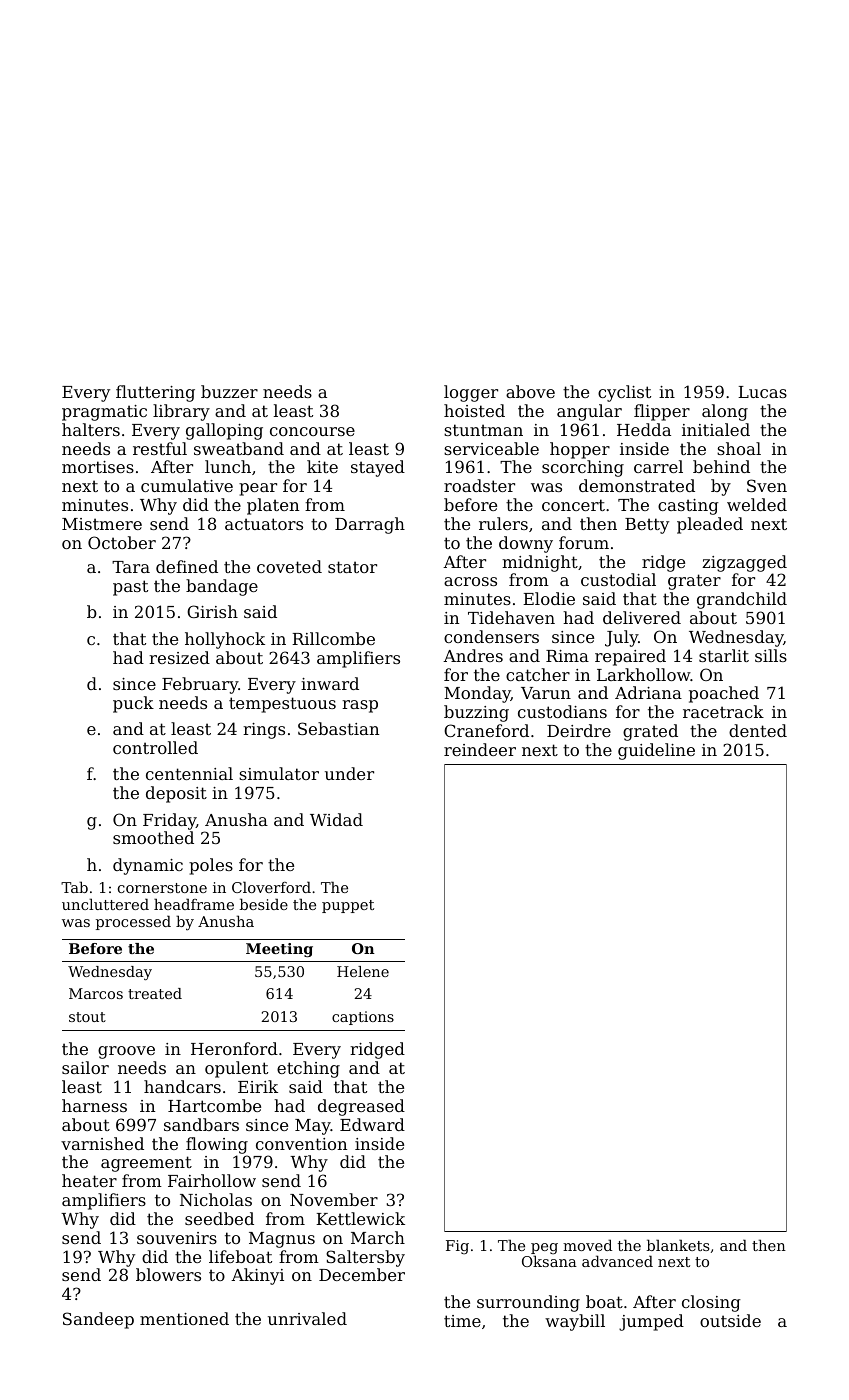 The width and height of the page is (849, 1400). I want to click on captions, so click(363, 1018).
